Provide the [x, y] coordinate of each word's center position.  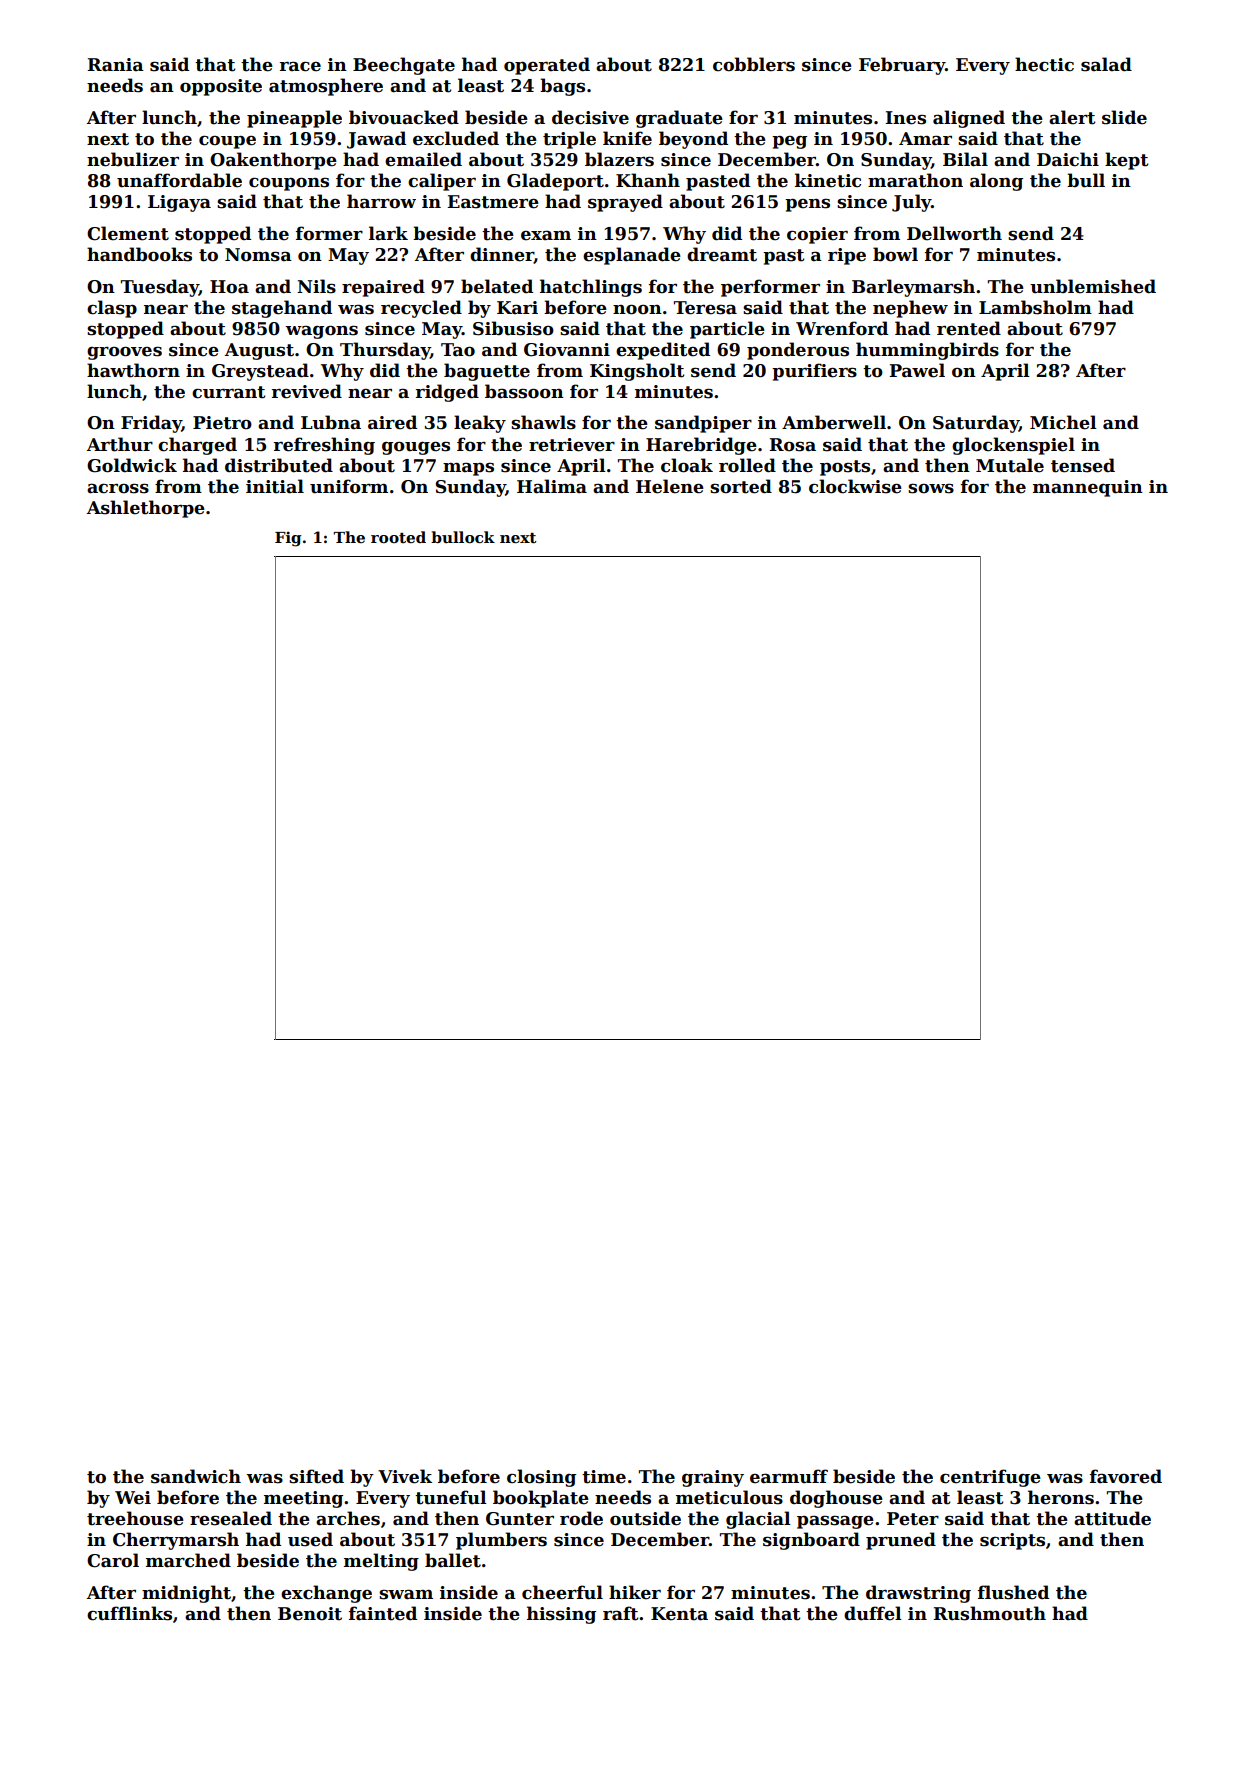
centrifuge [990, 1478]
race [300, 66]
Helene [670, 486]
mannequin [1088, 488]
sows [931, 488]
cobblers [754, 64]
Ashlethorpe [146, 509]
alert [1072, 117]
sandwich [196, 1476]
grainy [713, 1478]
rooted [398, 537]
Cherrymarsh [176, 1541]
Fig [288, 539]
